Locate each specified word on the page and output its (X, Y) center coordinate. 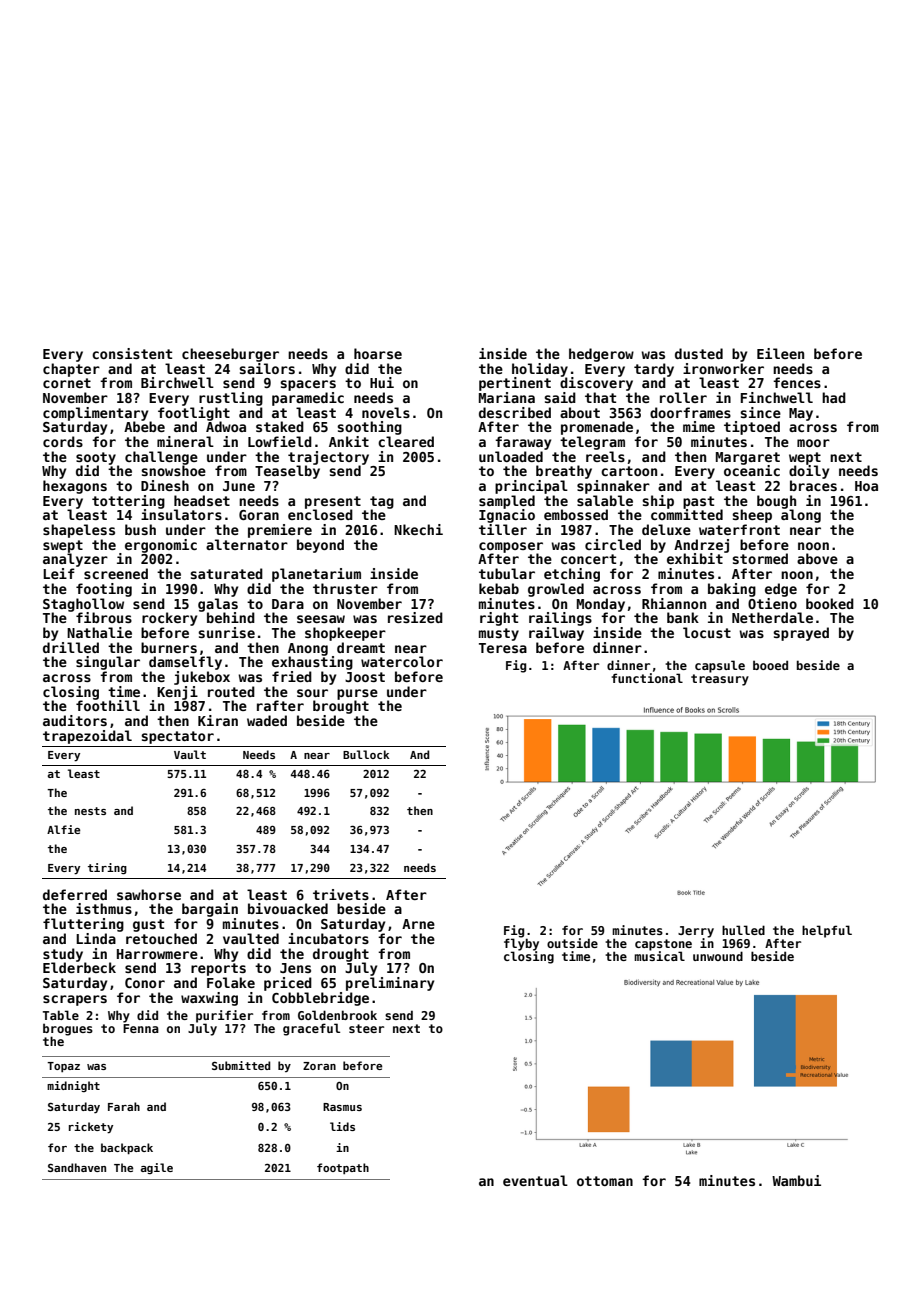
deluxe (666, 529)
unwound (718, 956)
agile (157, 1168)
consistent (132, 353)
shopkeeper (345, 634)
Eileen (780, 353)
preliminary (390, 984)
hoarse (378, 353)
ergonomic (161, 546)
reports (218, 969)
